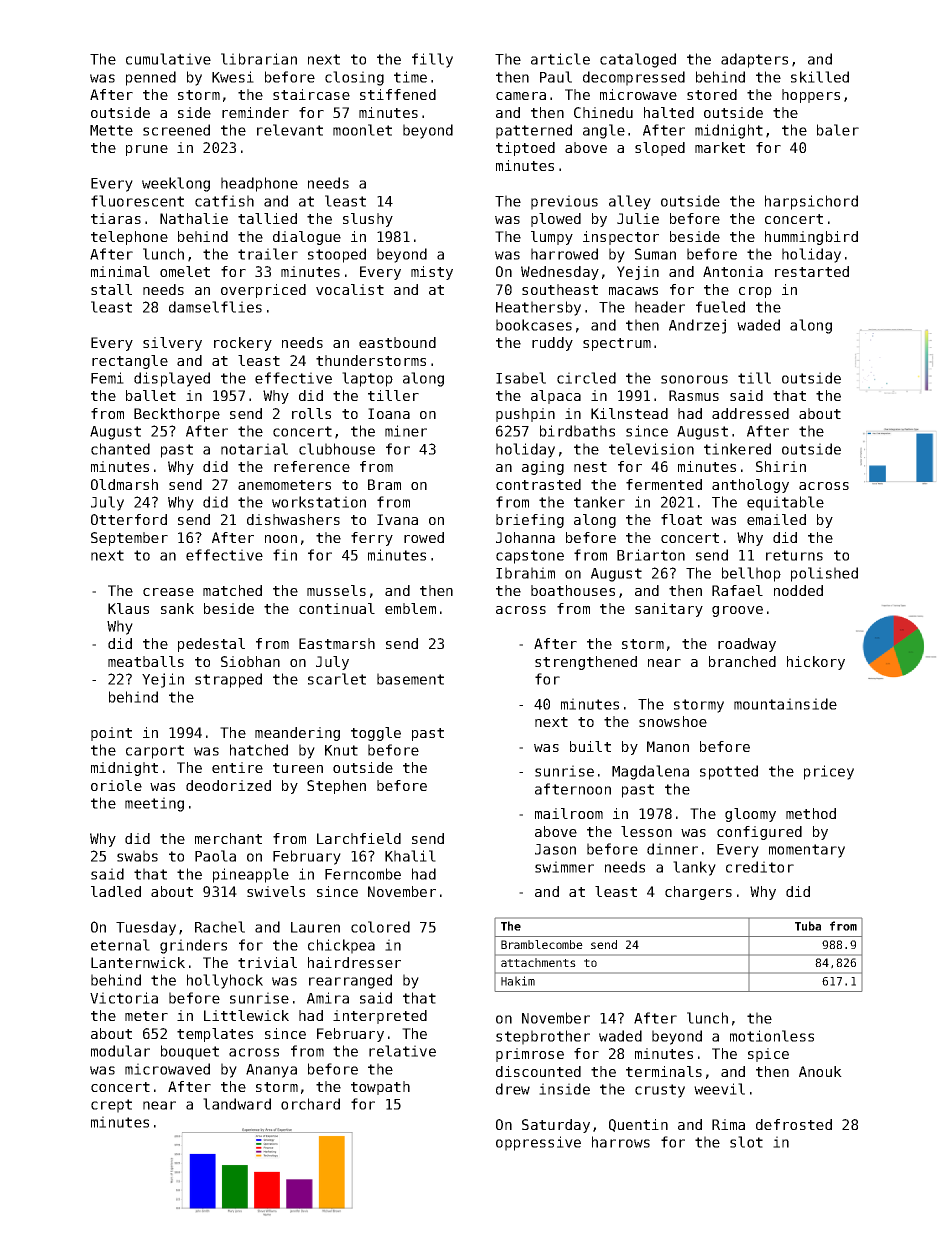  Describe the element at coordinates (590, 746) in the image. I see `built` at that location.
